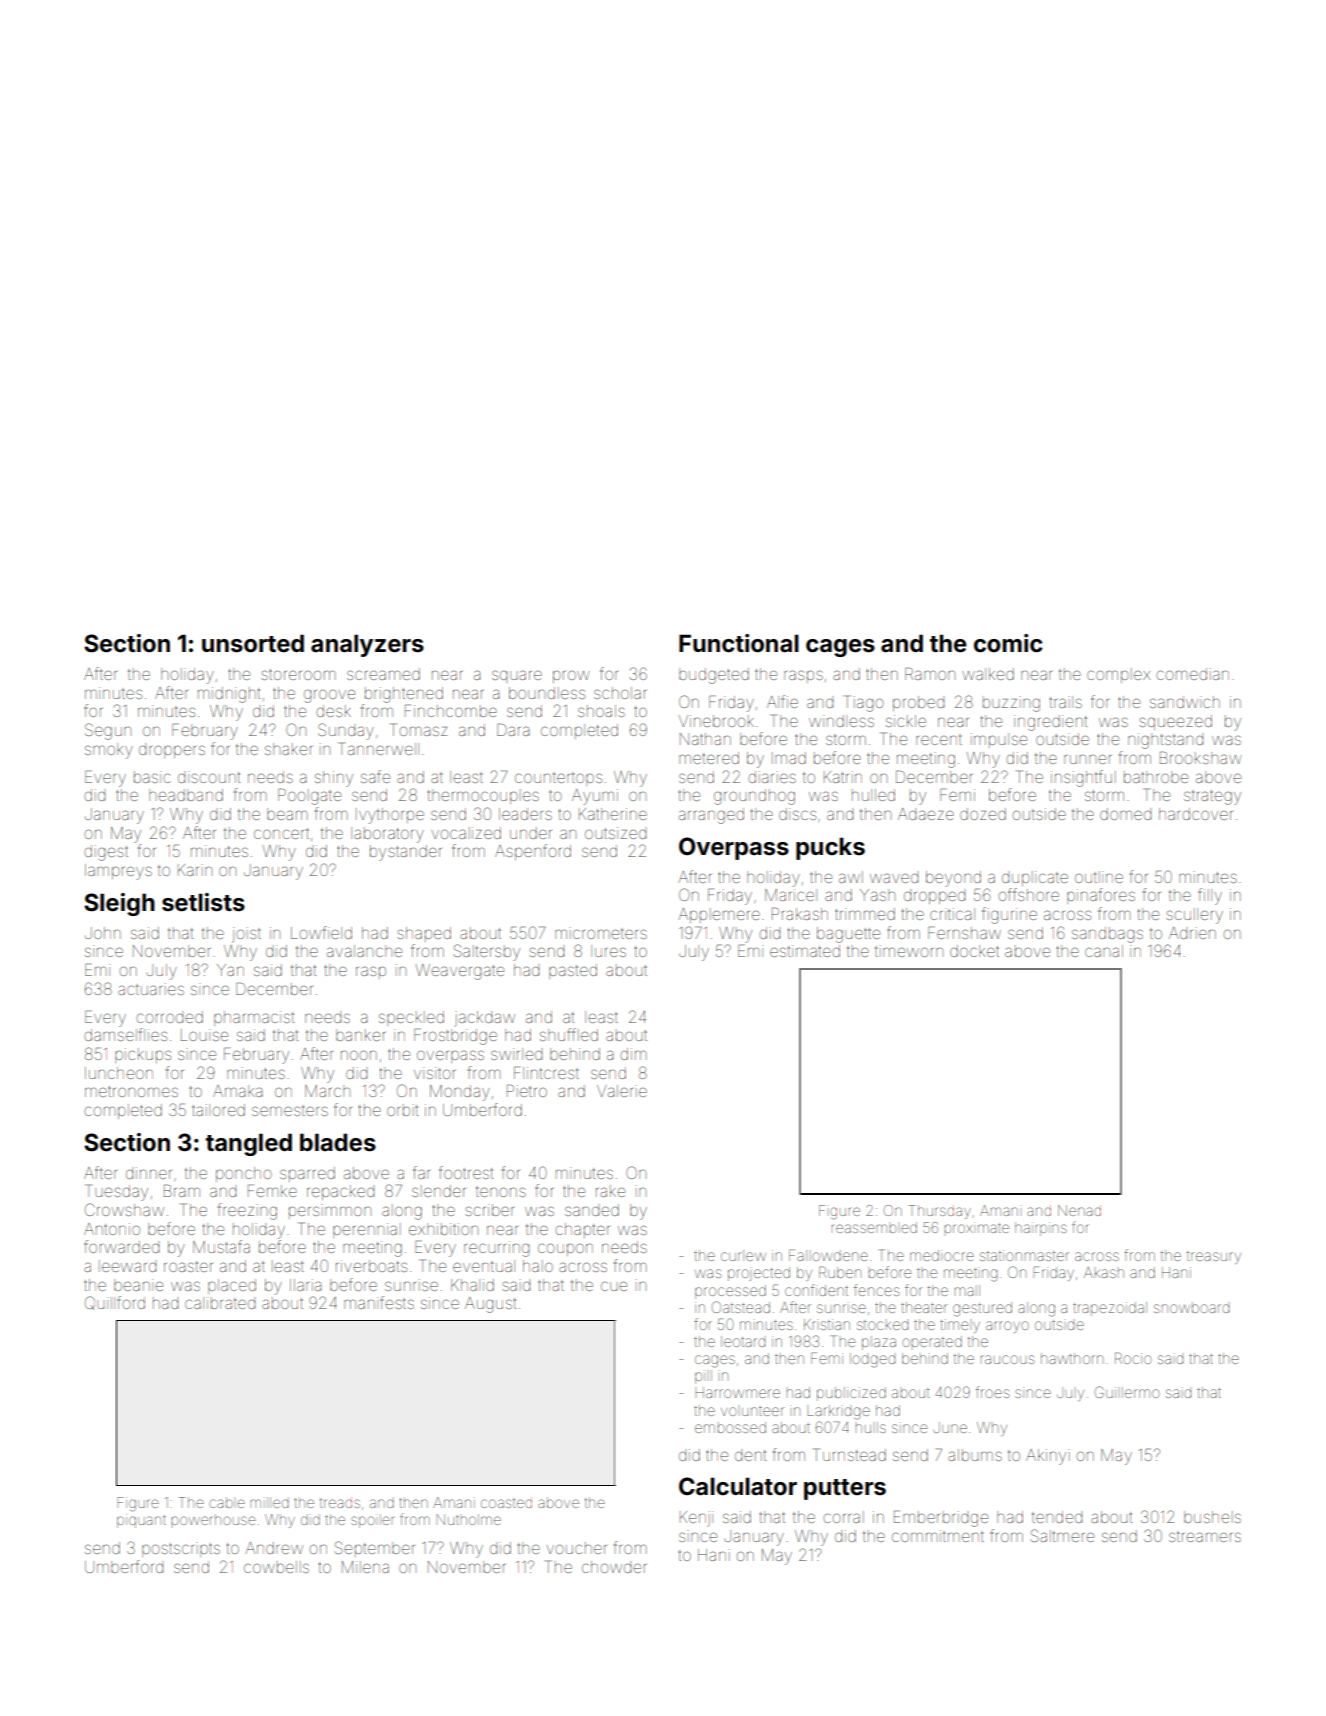 This screenshot has width=1326, height=1716. I want to click on metronomes, so click(131, 1091).
